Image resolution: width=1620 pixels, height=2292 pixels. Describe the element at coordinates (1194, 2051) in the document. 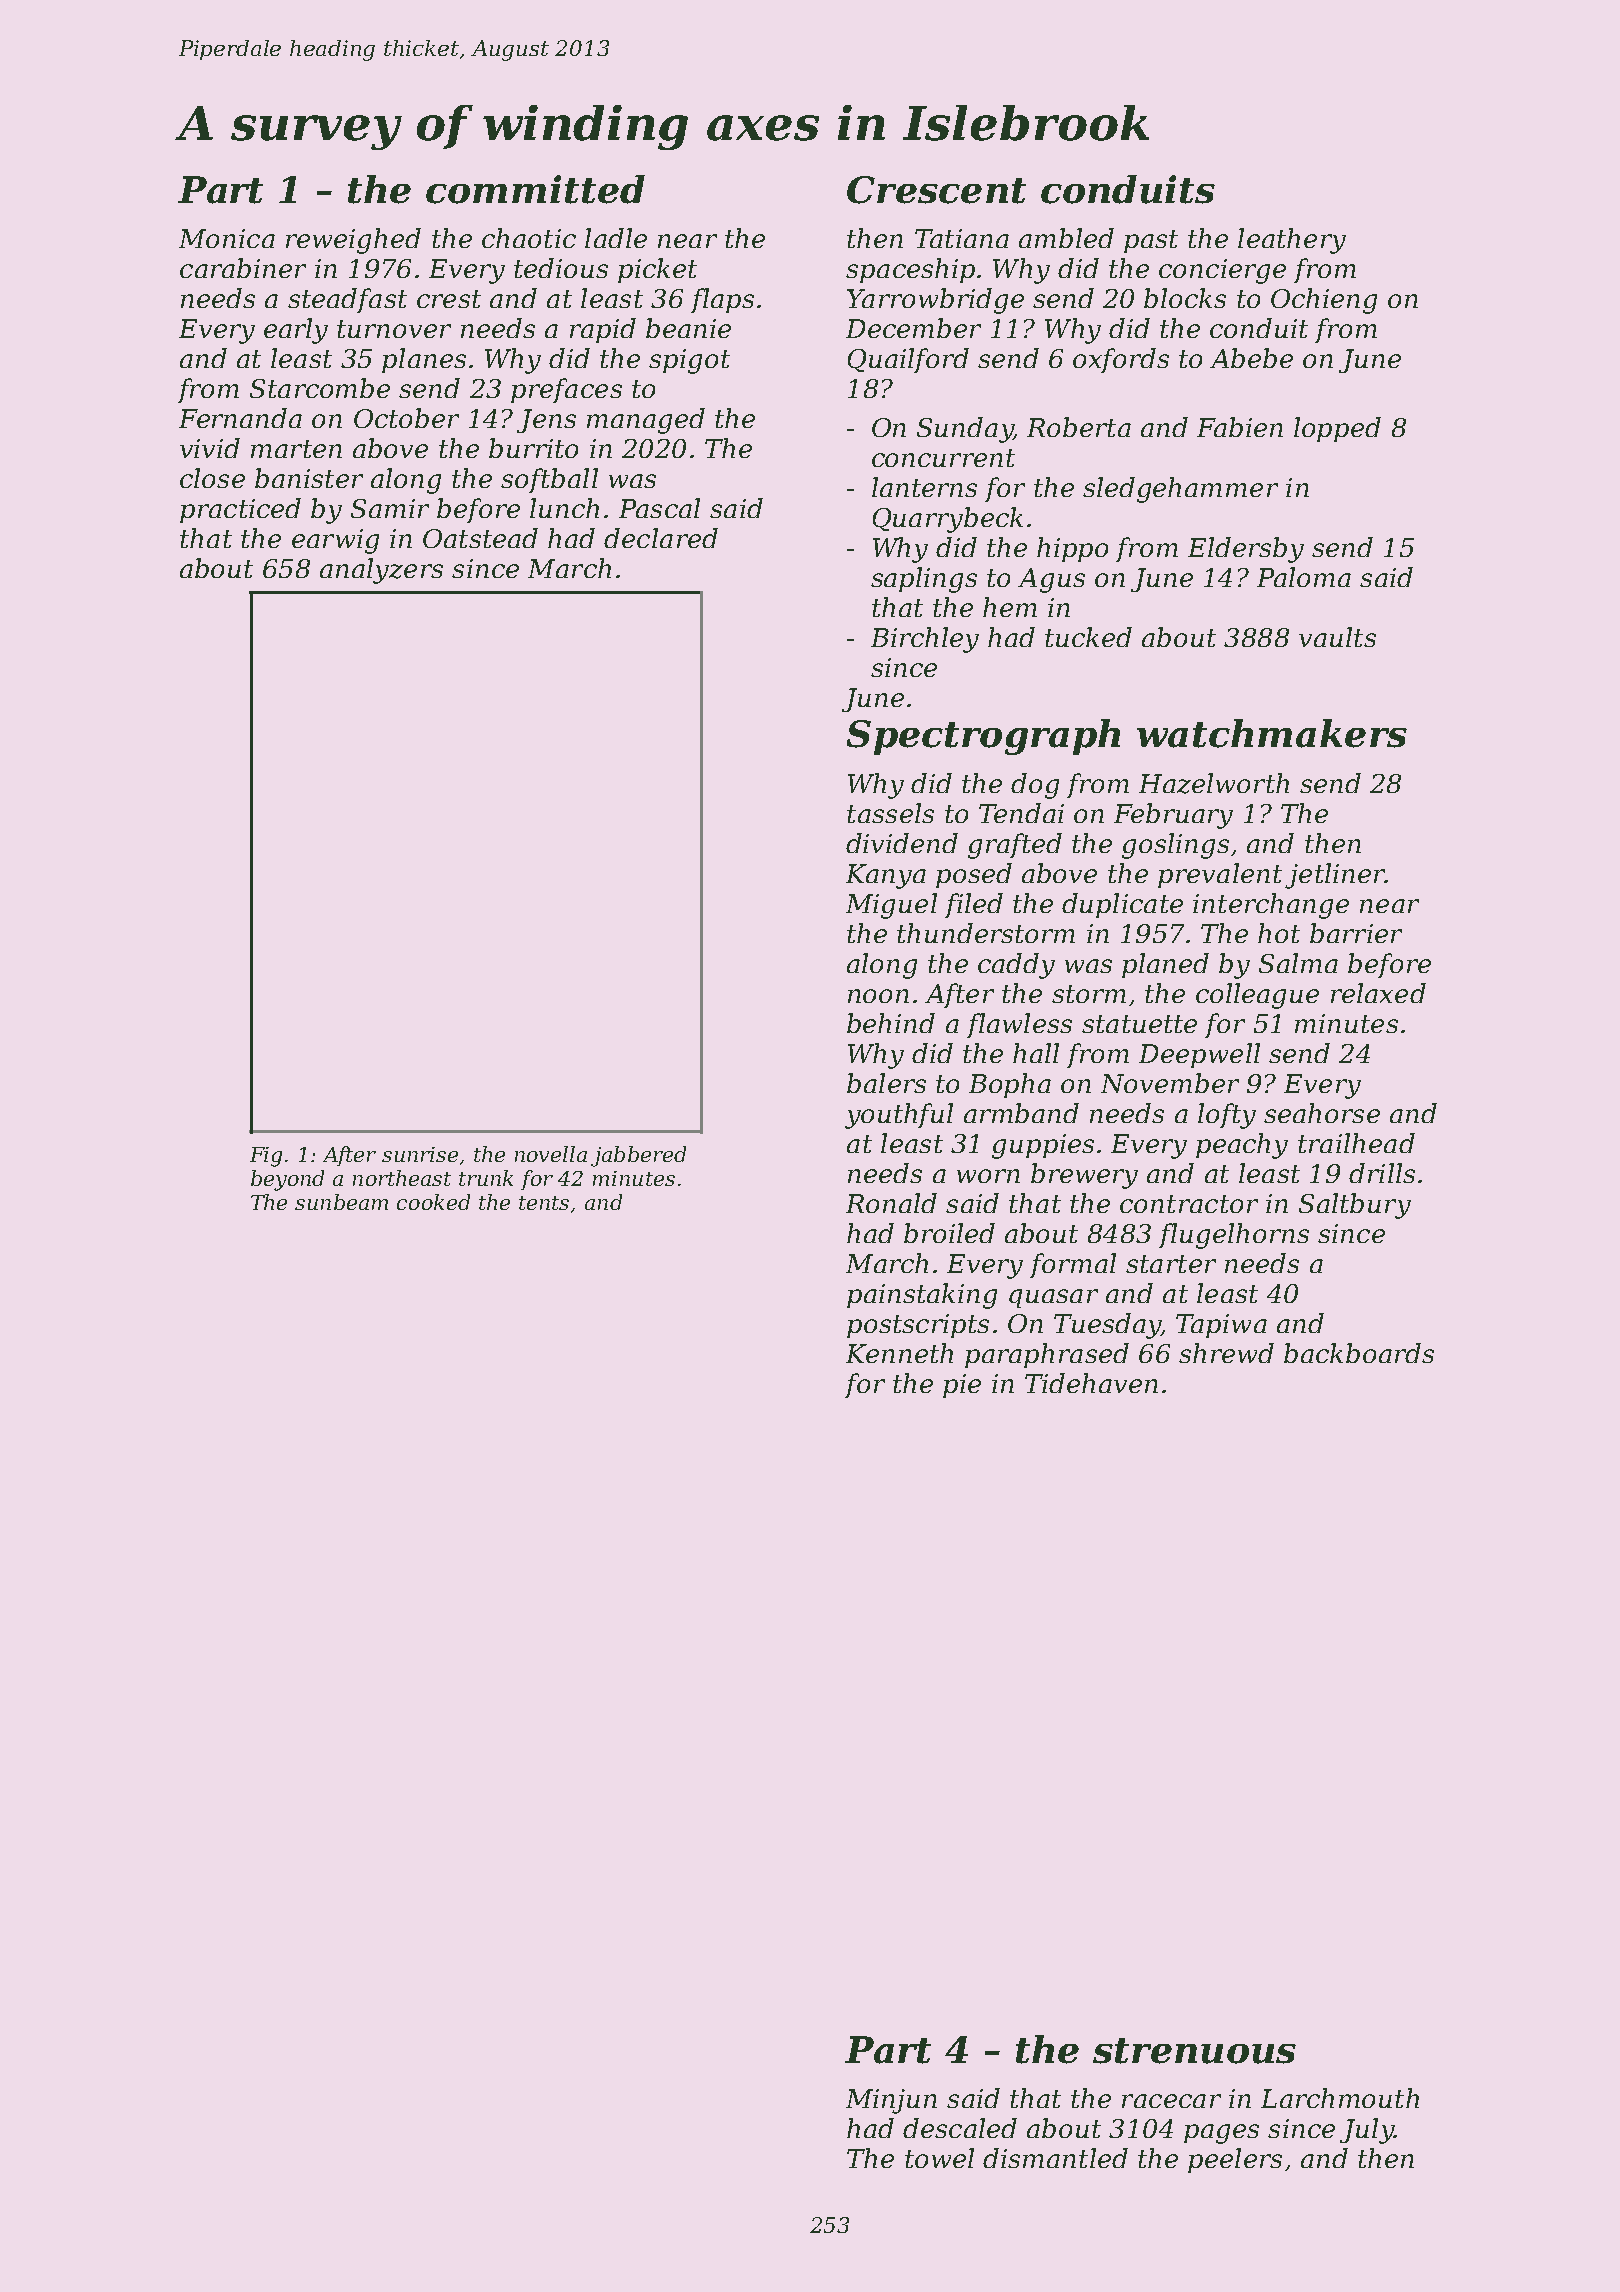

I see `strenuous` at that location.
